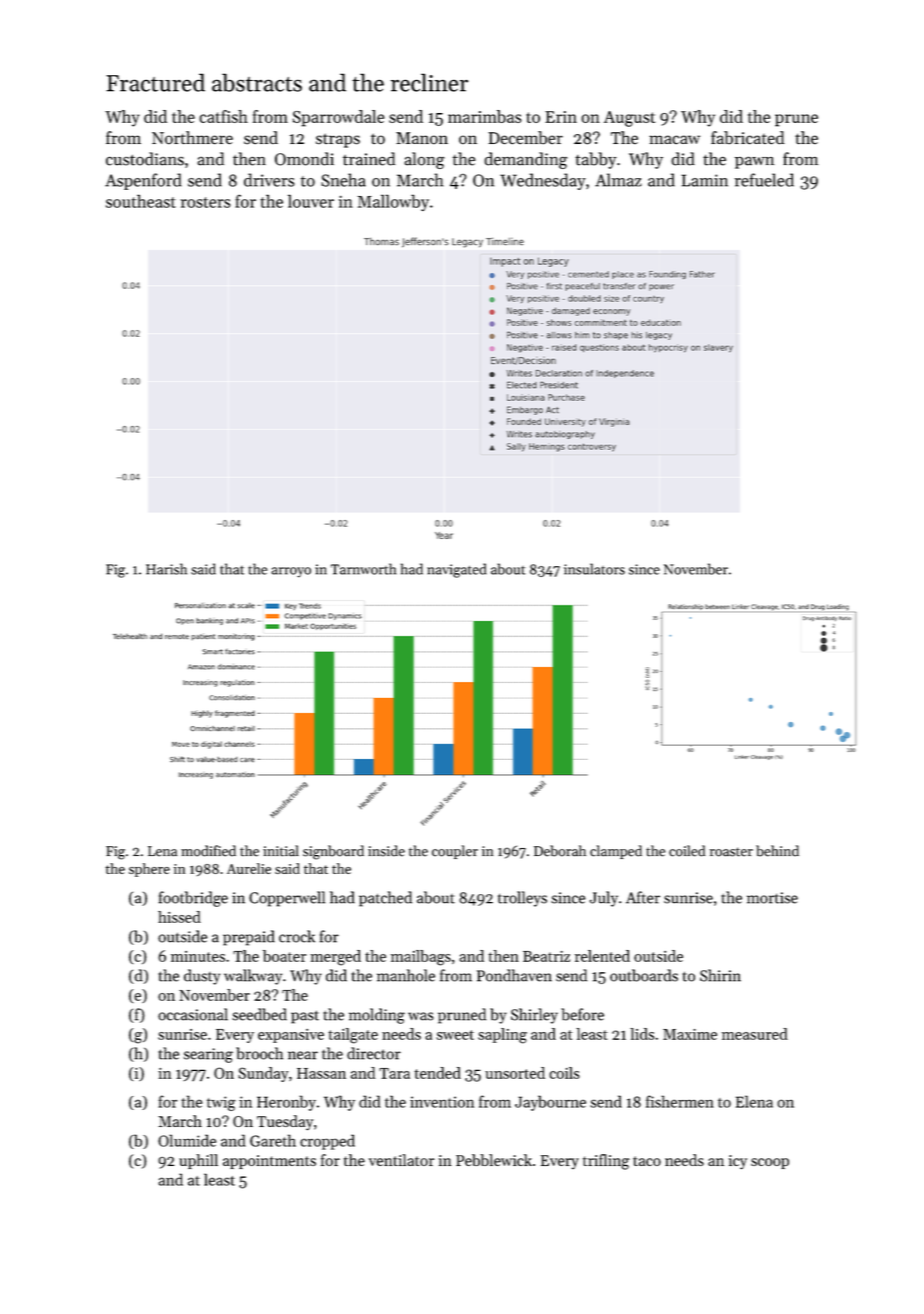  Describe the element at coordinates (363, 569) in the page. I see `Tarnworth` at that location.
